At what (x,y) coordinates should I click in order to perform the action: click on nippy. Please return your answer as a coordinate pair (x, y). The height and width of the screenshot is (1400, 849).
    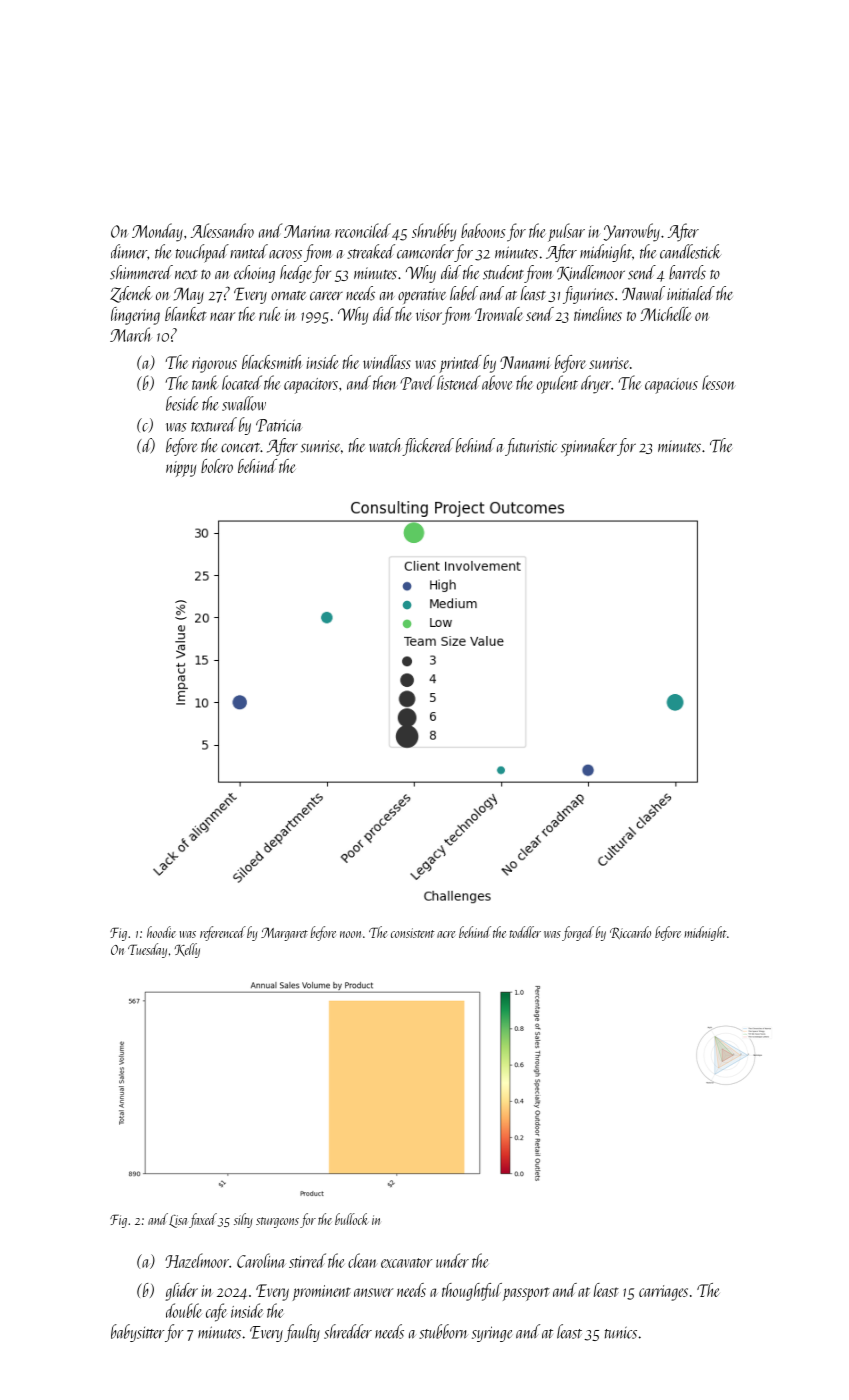
    Looking at the image, I should click on (181, 469).
